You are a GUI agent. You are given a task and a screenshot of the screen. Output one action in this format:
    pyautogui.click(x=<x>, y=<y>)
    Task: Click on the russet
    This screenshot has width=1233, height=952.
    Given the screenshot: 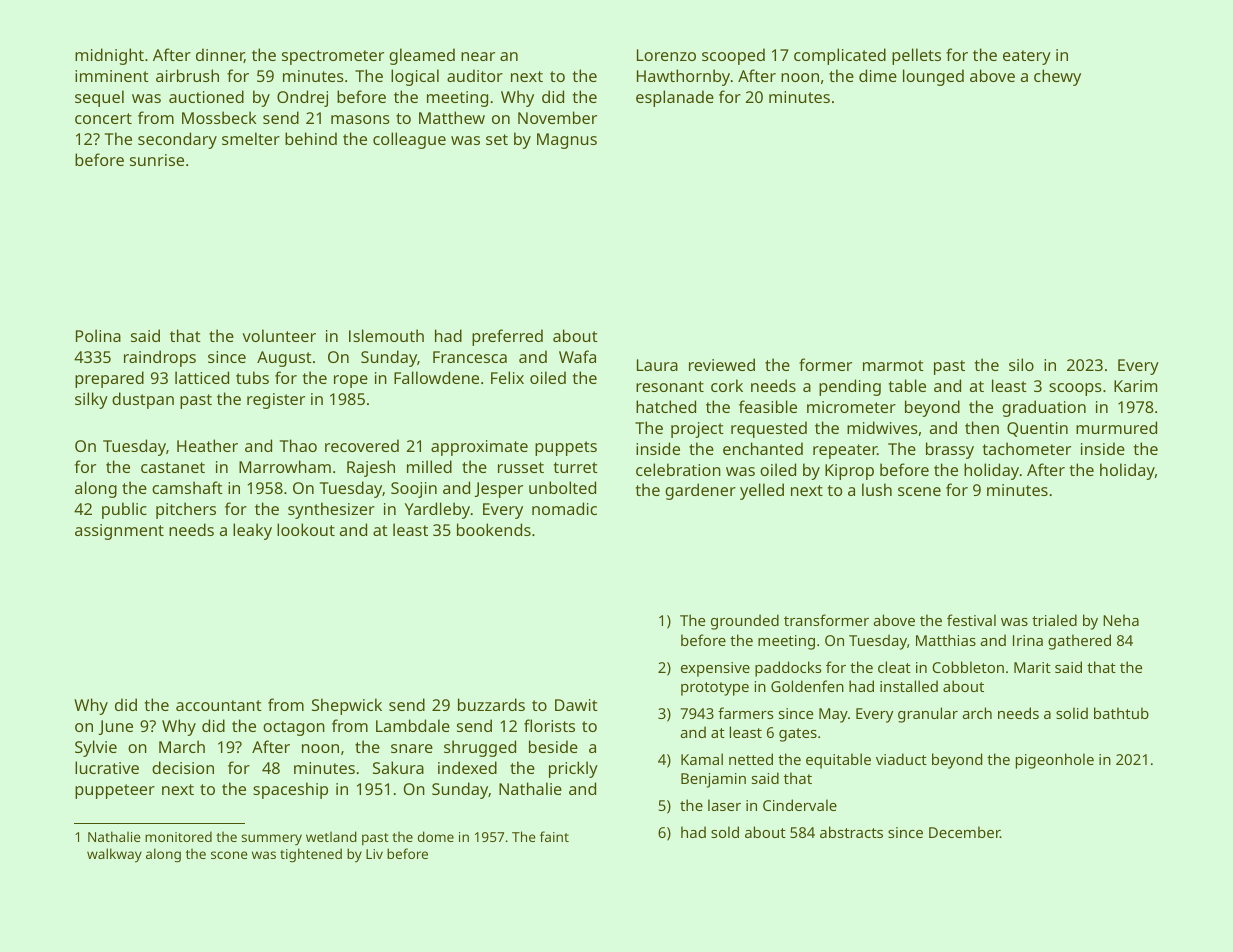 What is the action you would take?
    pyautogui.click(x=521, y=467)
